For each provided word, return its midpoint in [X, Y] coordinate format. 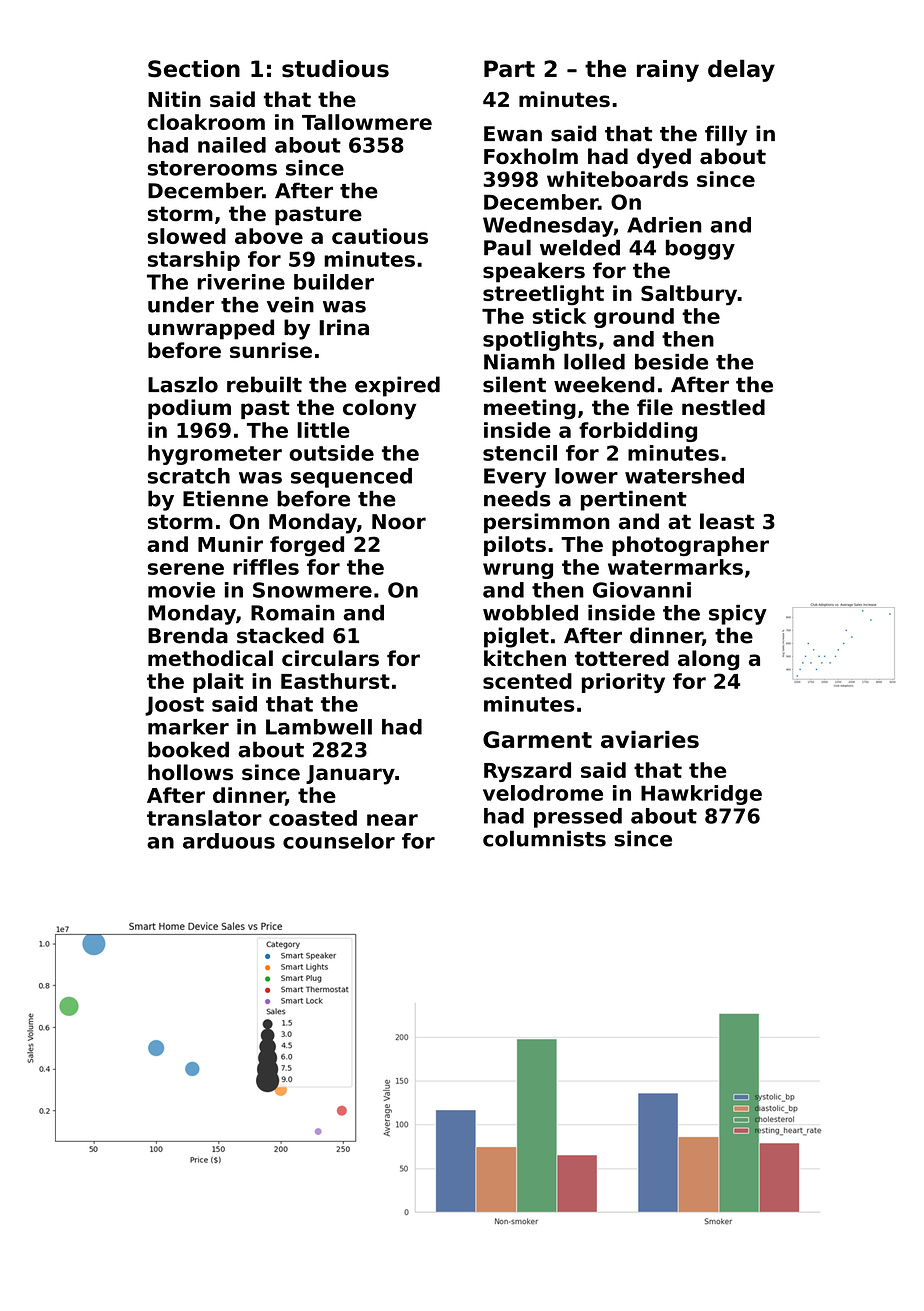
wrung [518, 571]
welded [580, 247]
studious [335, 69]
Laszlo [183, 384]
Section [194, 69]
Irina [344, 327]
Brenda [188, 635]
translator [204, 818]
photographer [690, 546]
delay [741, 70]
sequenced [351, 478]
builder [334, 282]
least [727, 521]
